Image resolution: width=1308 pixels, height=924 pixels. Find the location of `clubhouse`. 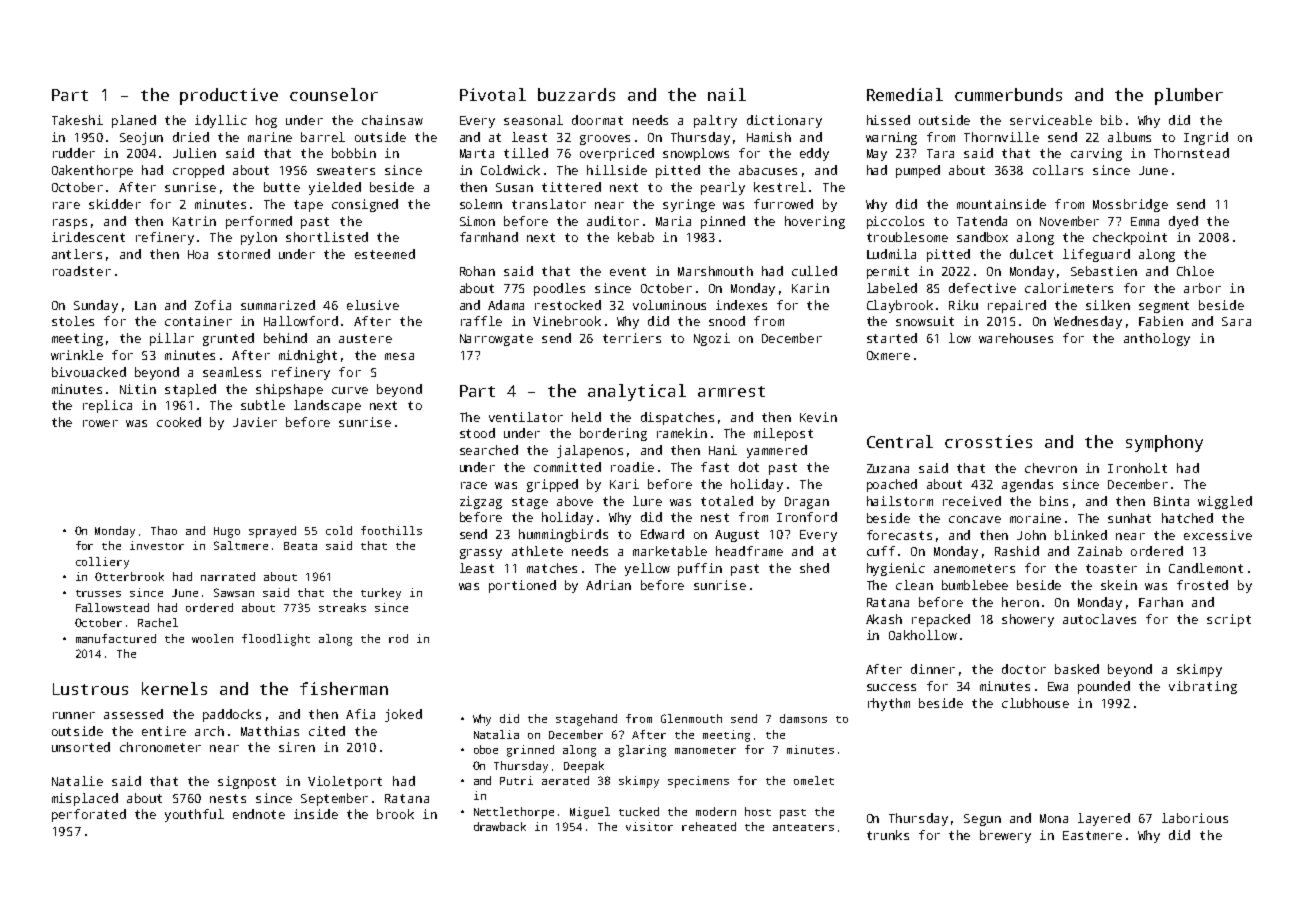

clubhouse is located at coordinates (1035, 703).
